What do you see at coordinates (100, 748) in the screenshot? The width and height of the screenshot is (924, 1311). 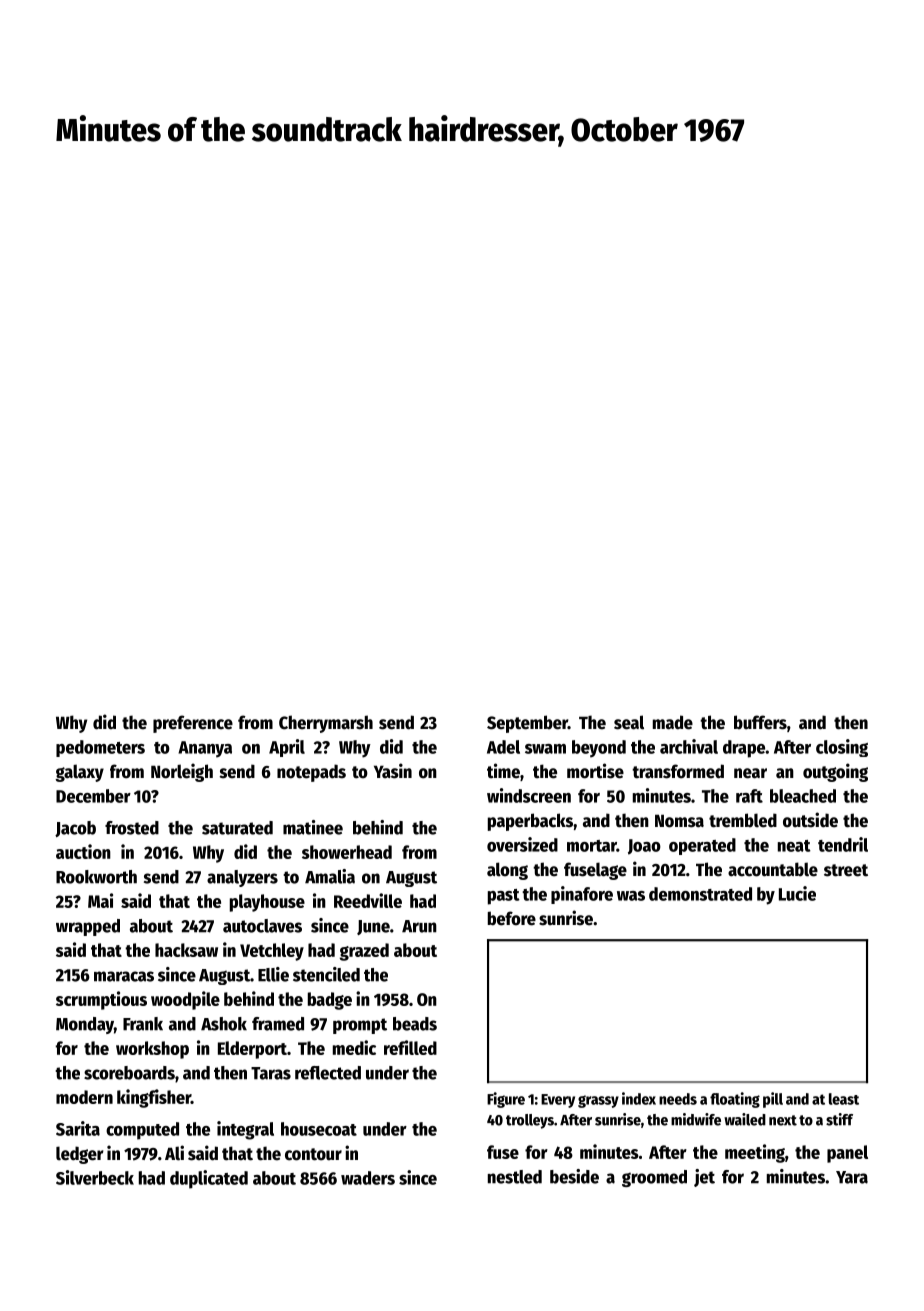 I see `pedometers` at bounding box center [100, 748].
